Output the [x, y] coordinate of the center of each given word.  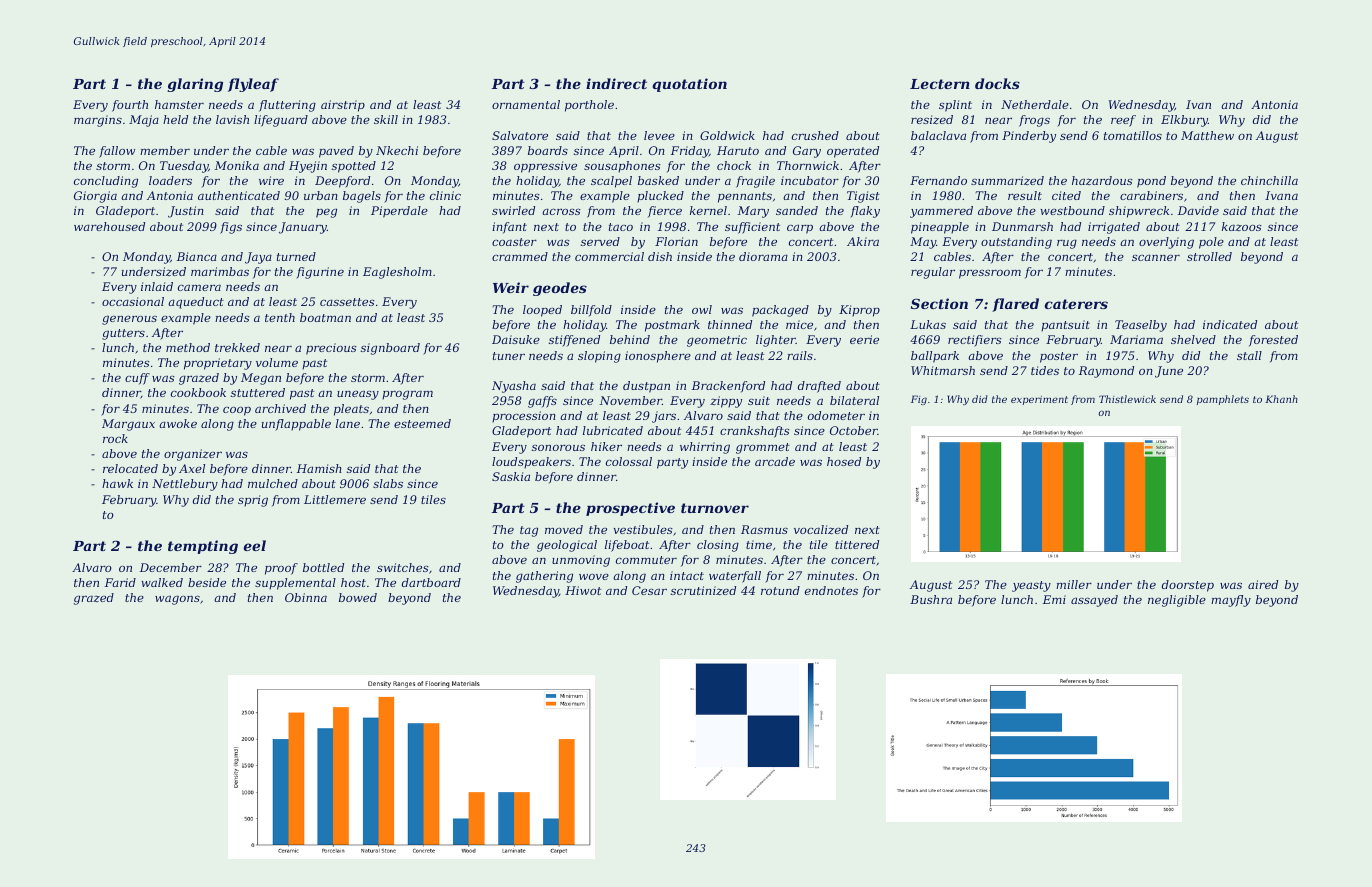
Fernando [938, 180]
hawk [117, 483]
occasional [133, 301]
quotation [689, 85]
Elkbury [1184, 121]
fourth [130, 106]
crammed [520, 256]
